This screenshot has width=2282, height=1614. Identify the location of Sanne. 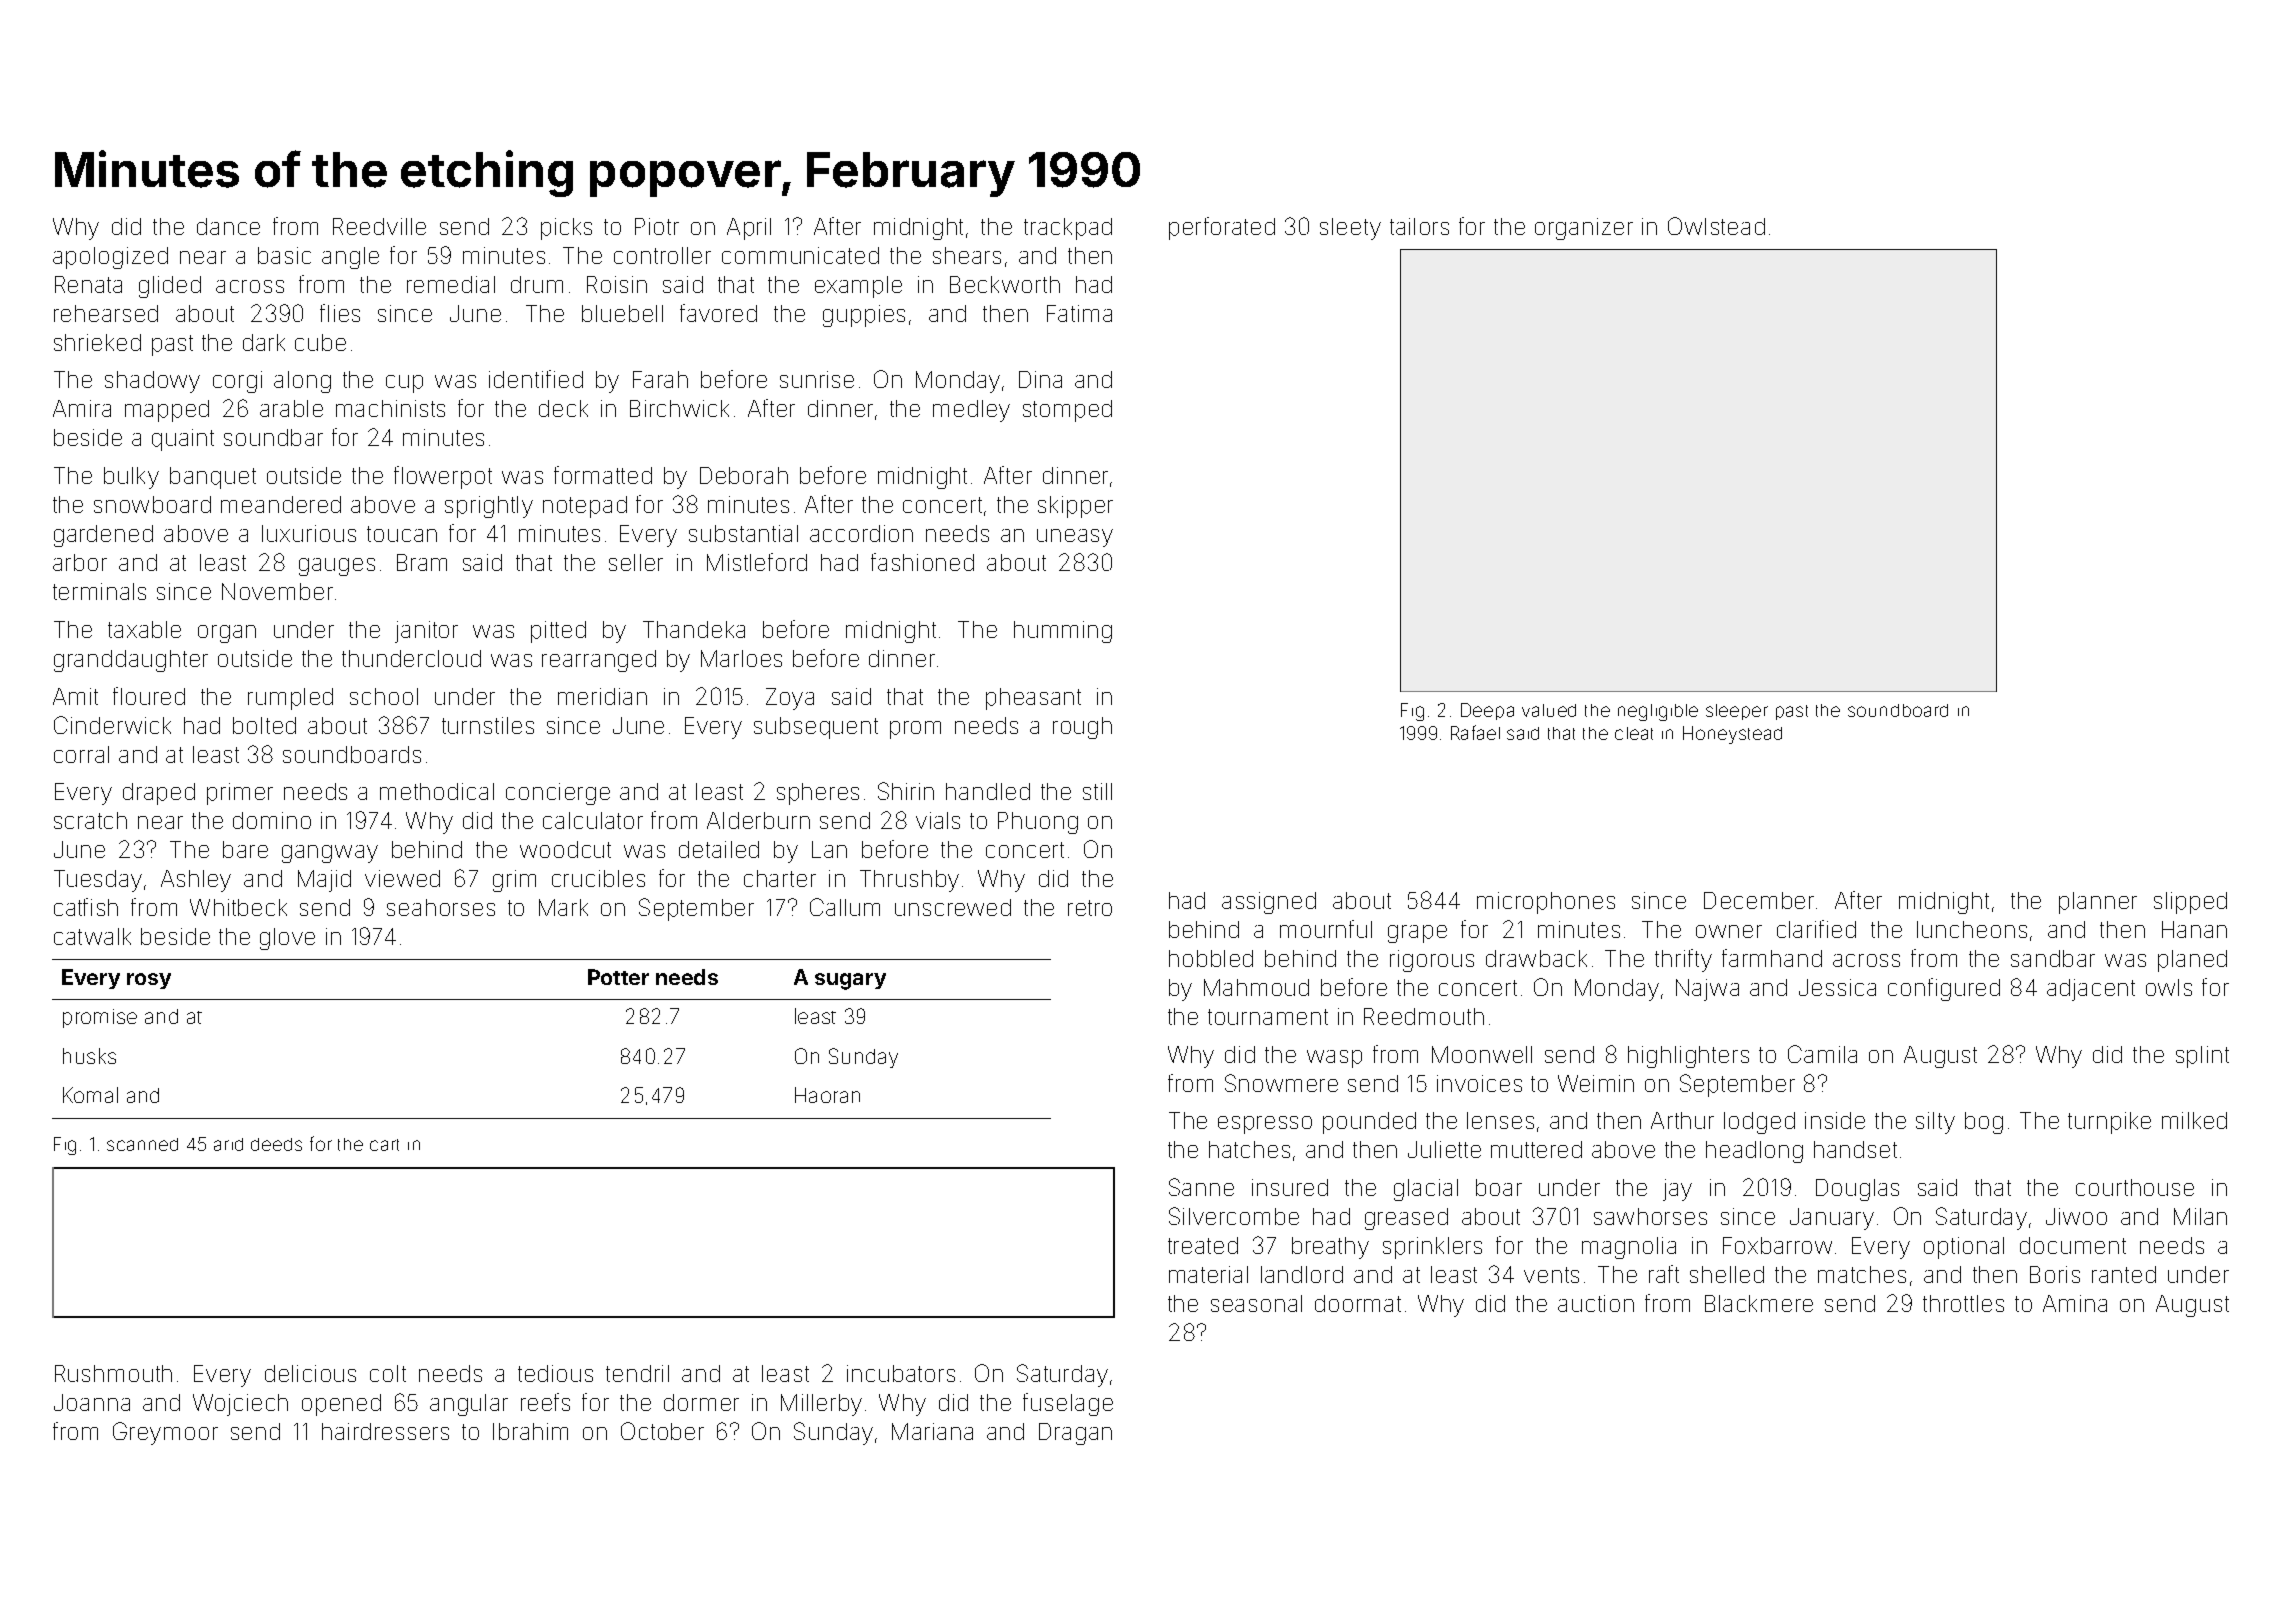
(1201, 1187).
